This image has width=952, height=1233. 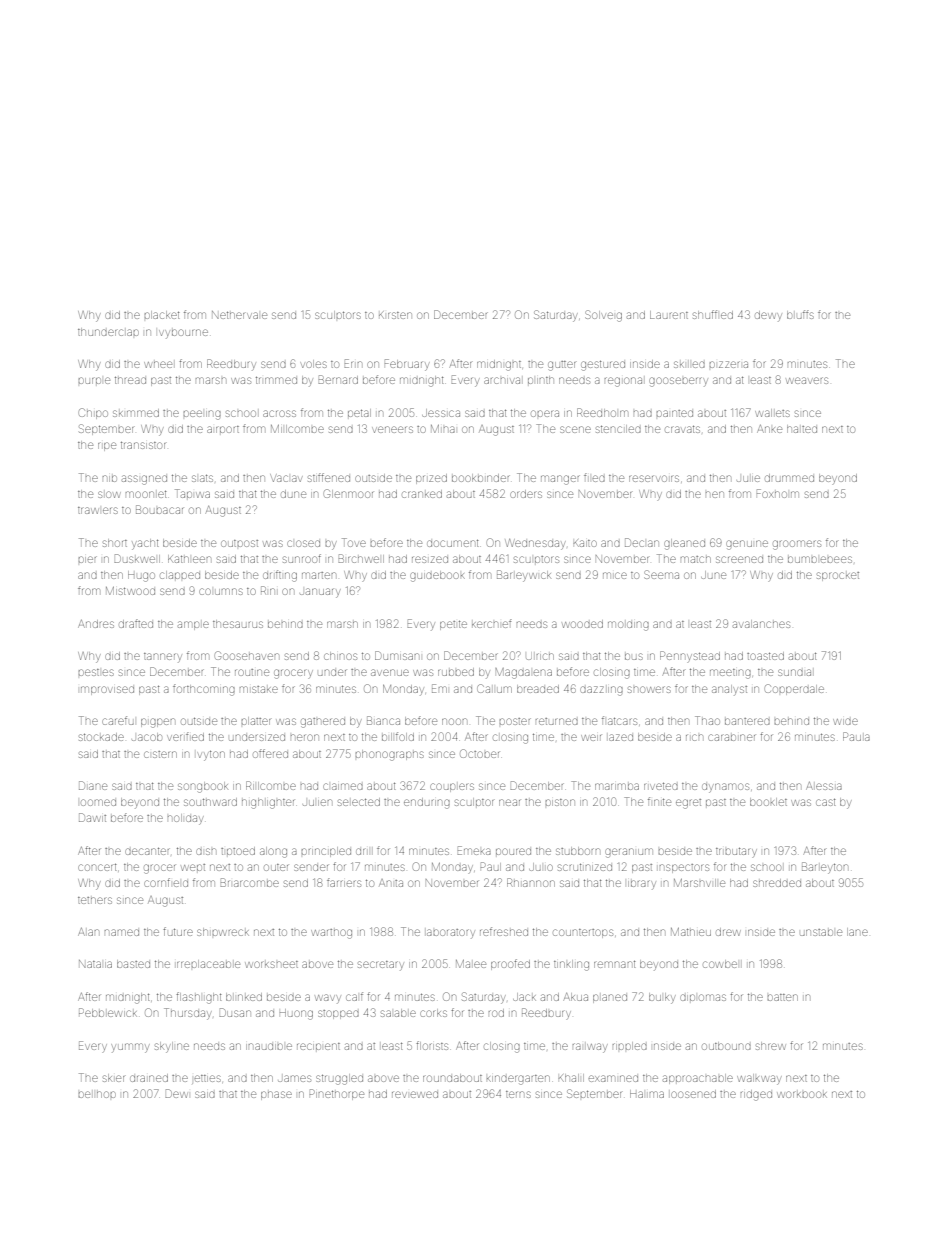 I want to click on Dewi, so click(x=176, y=1093).
